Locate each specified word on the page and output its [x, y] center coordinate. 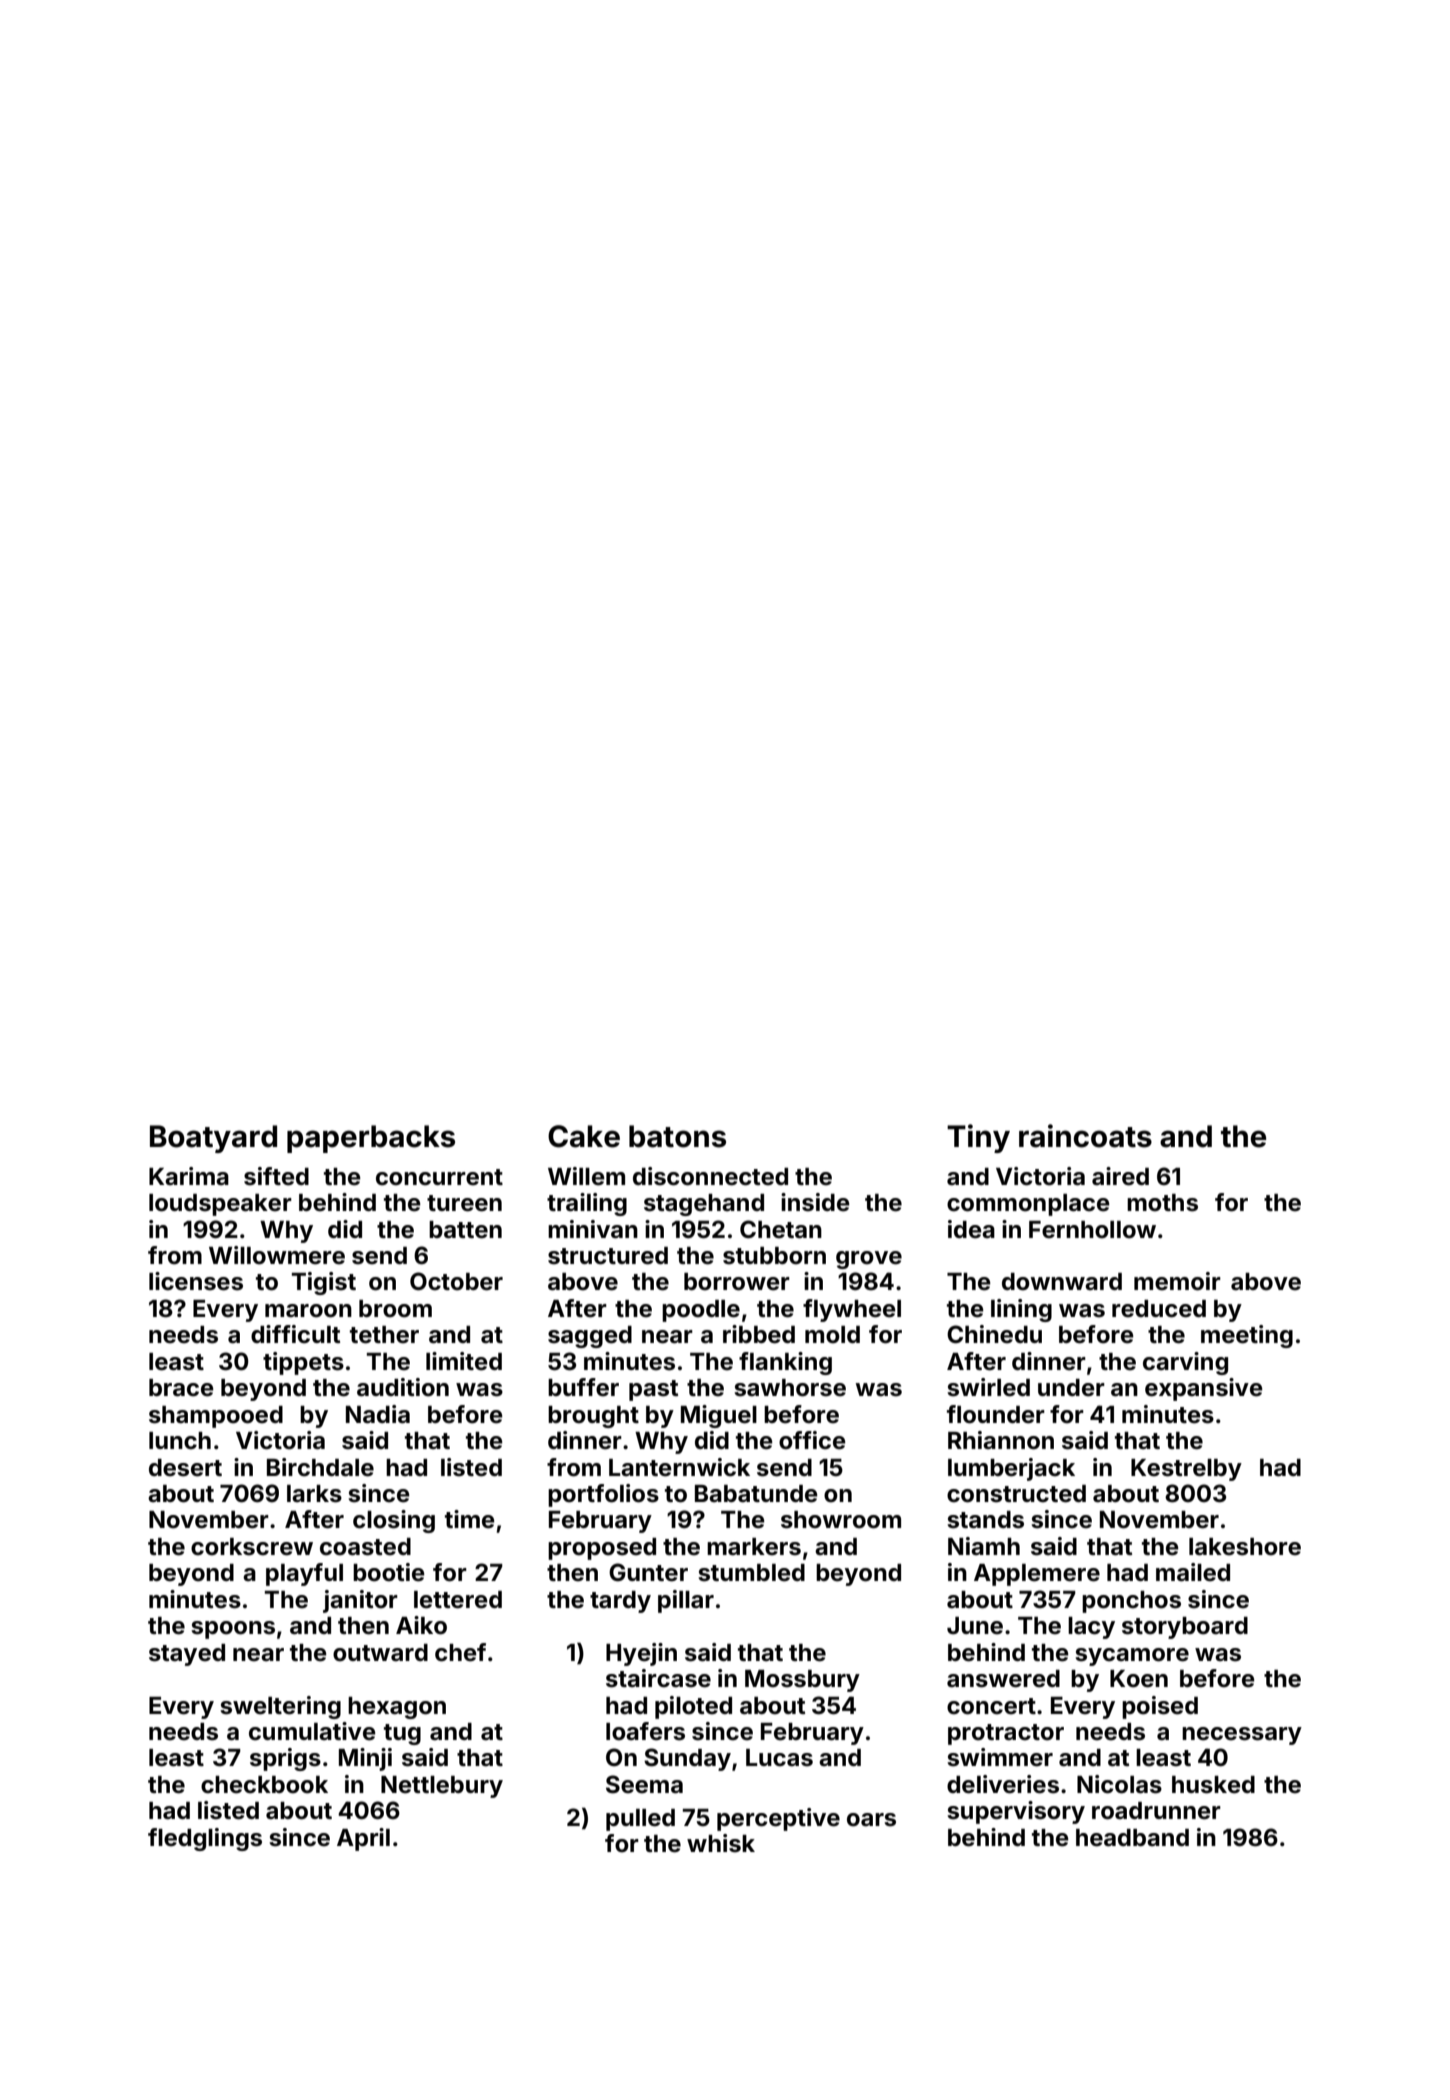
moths [1162, 1203]
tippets [303, 1363]
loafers [645, 1731]
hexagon [397, 1708]
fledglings [205, 1839]
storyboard [1185, 1628]
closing [394, 1521]
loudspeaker [220, 1205]
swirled [989, 1387]
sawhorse [790, 1388]
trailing [587, 1204]
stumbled [752, 1573]
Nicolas [1119, 1784]
